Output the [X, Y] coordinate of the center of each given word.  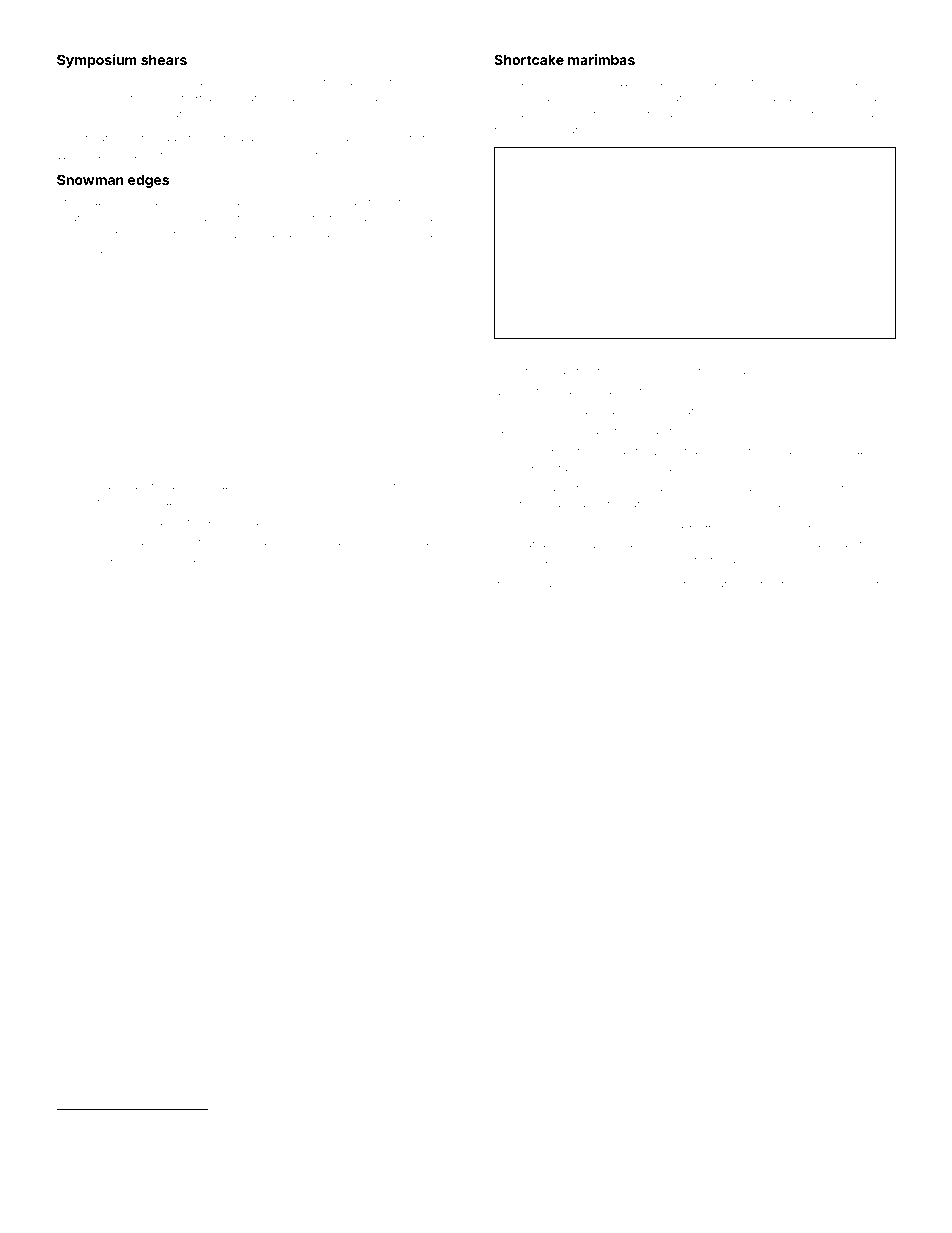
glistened [219, 139]
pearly [432, 203]
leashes [158, 558]
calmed [577, 584]
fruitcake [342, 1120]
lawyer [308, 465]
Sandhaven [127, 485]
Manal [536, 583]
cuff [848, 583]
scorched [689, 584]
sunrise [640, 130]
